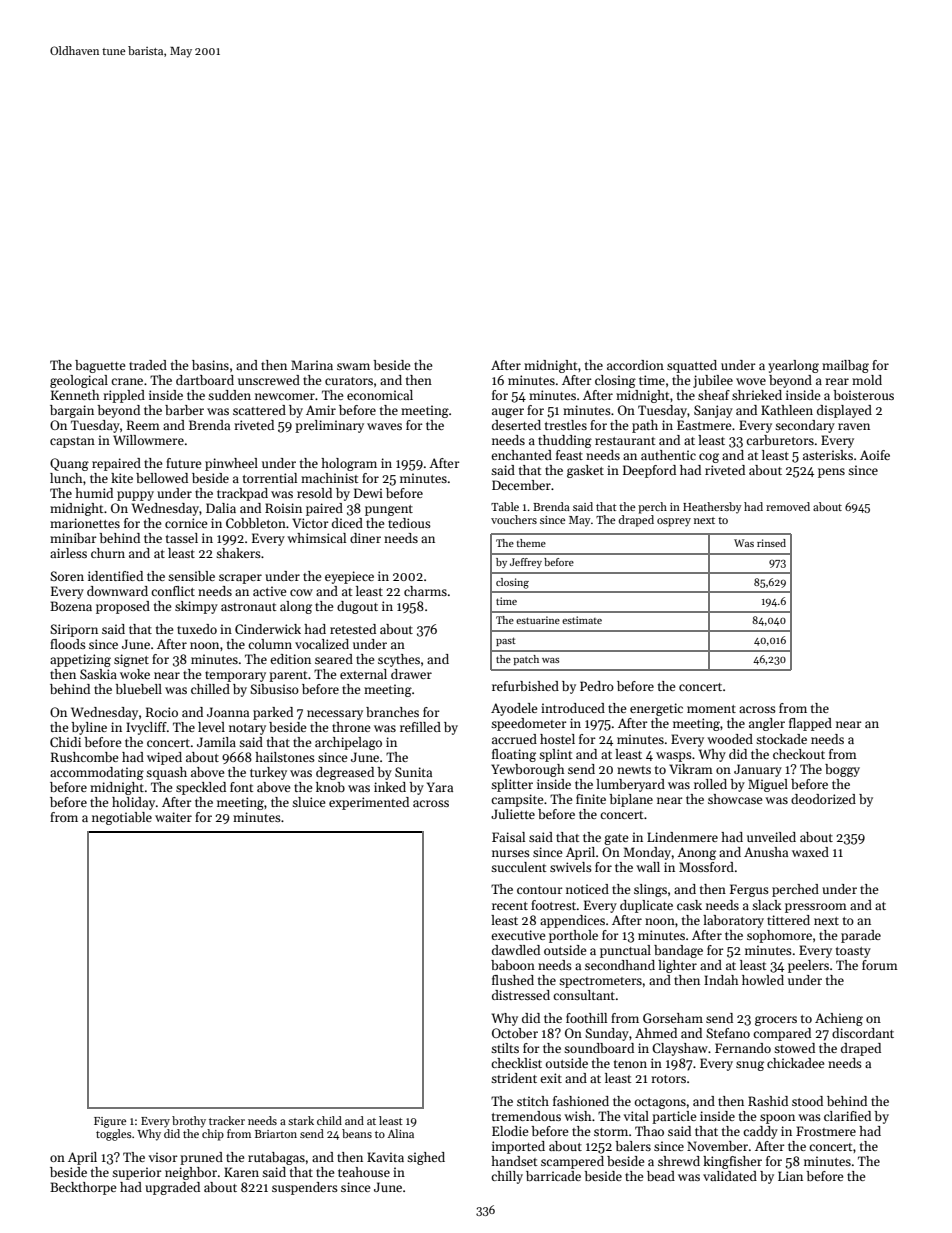  What do you see at coordinates (68, 644) in the page?
I see `floods` at bounding box center [68, 644].
